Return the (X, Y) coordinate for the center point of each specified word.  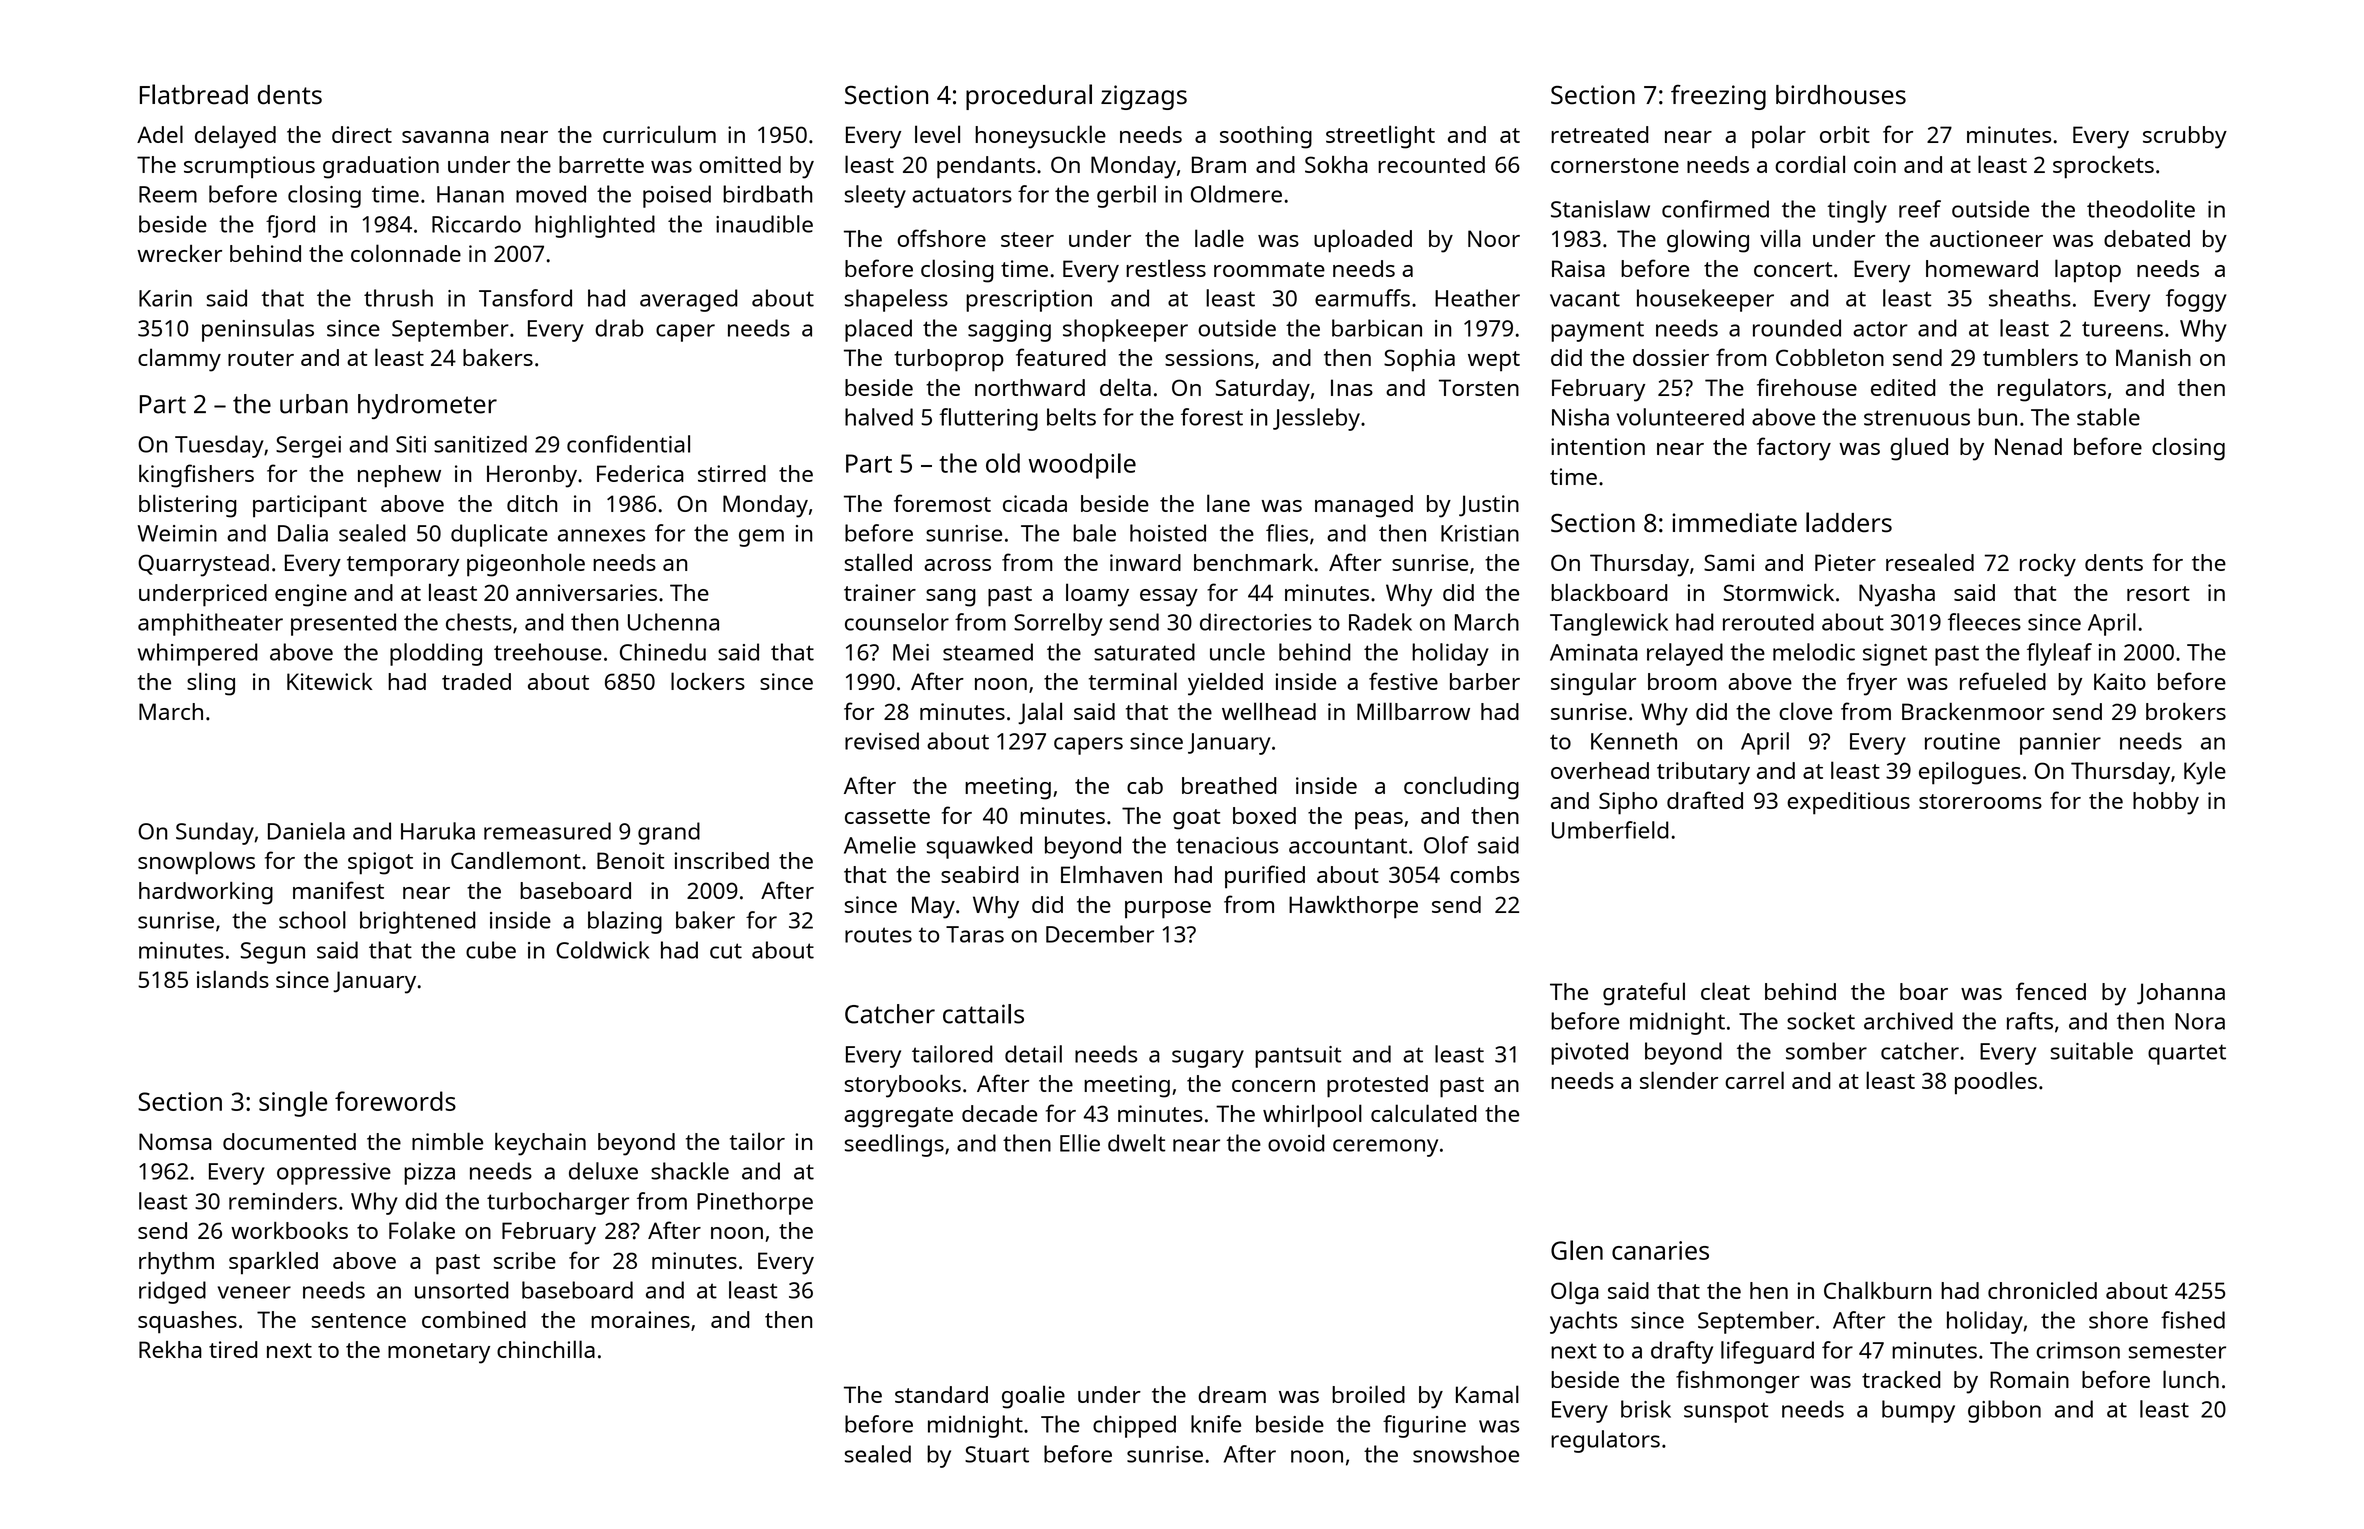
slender (1679, 1080)
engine (311, 595)
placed (878, 330)
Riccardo (476, 224)
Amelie (880, 845)
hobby (2166, 803)
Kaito (2120, 681)
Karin (165, 298)
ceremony (1385, 1148)
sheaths (2030, 298)
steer (1027, 239)
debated (2147, 238)
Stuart (997, 1454)
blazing (625, 922)
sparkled (273, 1263)
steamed (988, 652)
